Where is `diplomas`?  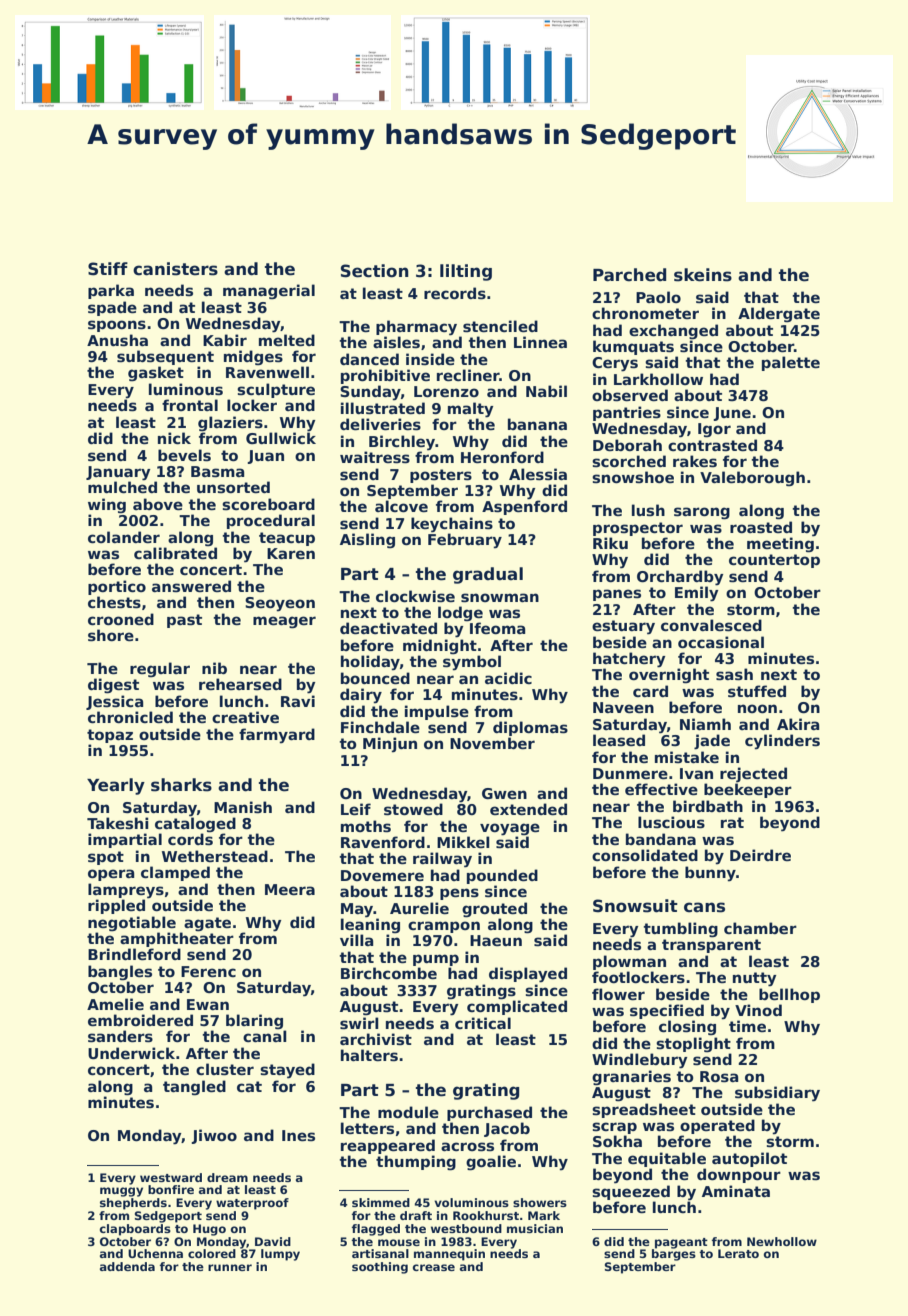
diplomas is located at coordinates (530, 728).
